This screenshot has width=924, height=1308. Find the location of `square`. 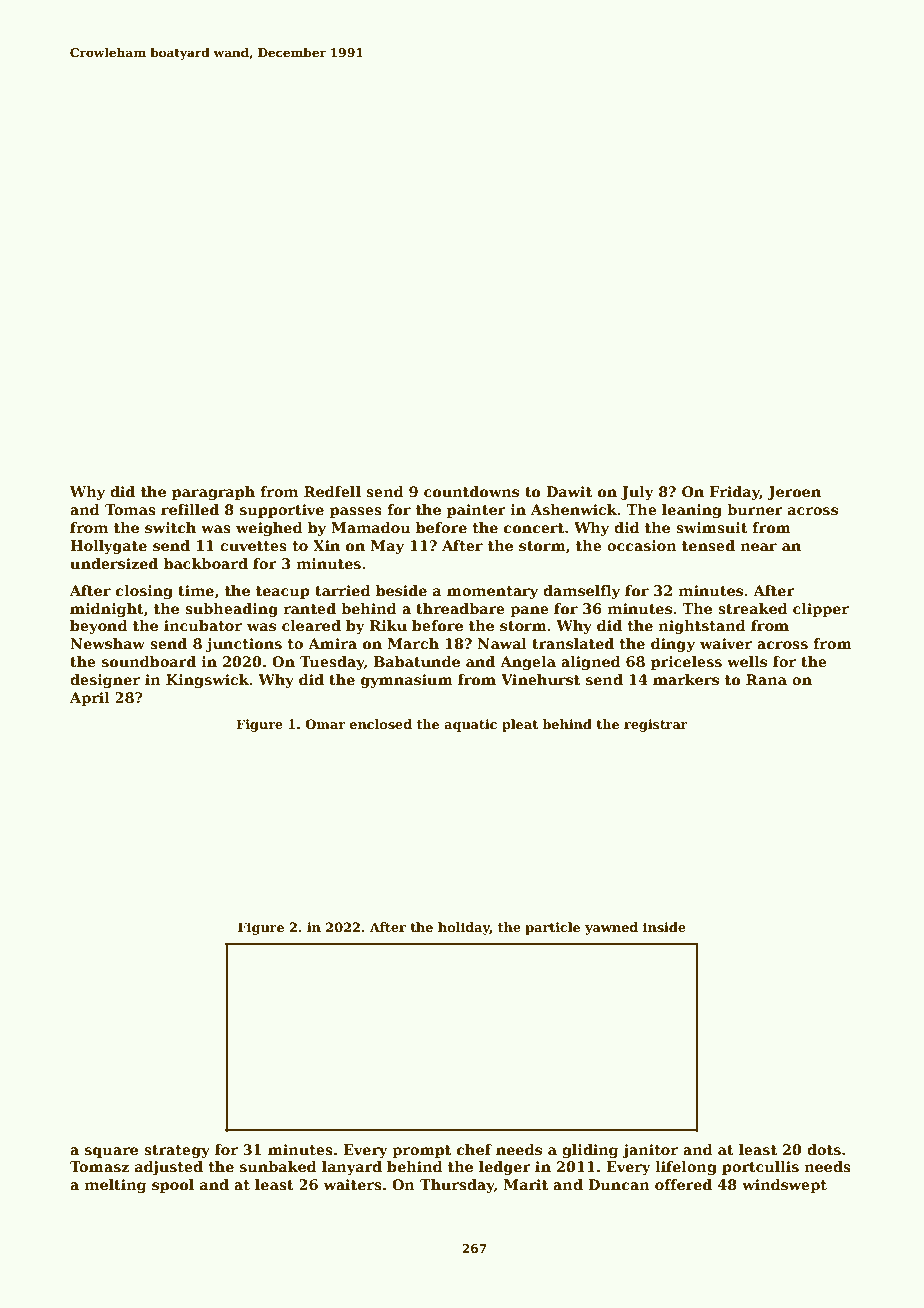

square is located at coordinates (111, 1152).
